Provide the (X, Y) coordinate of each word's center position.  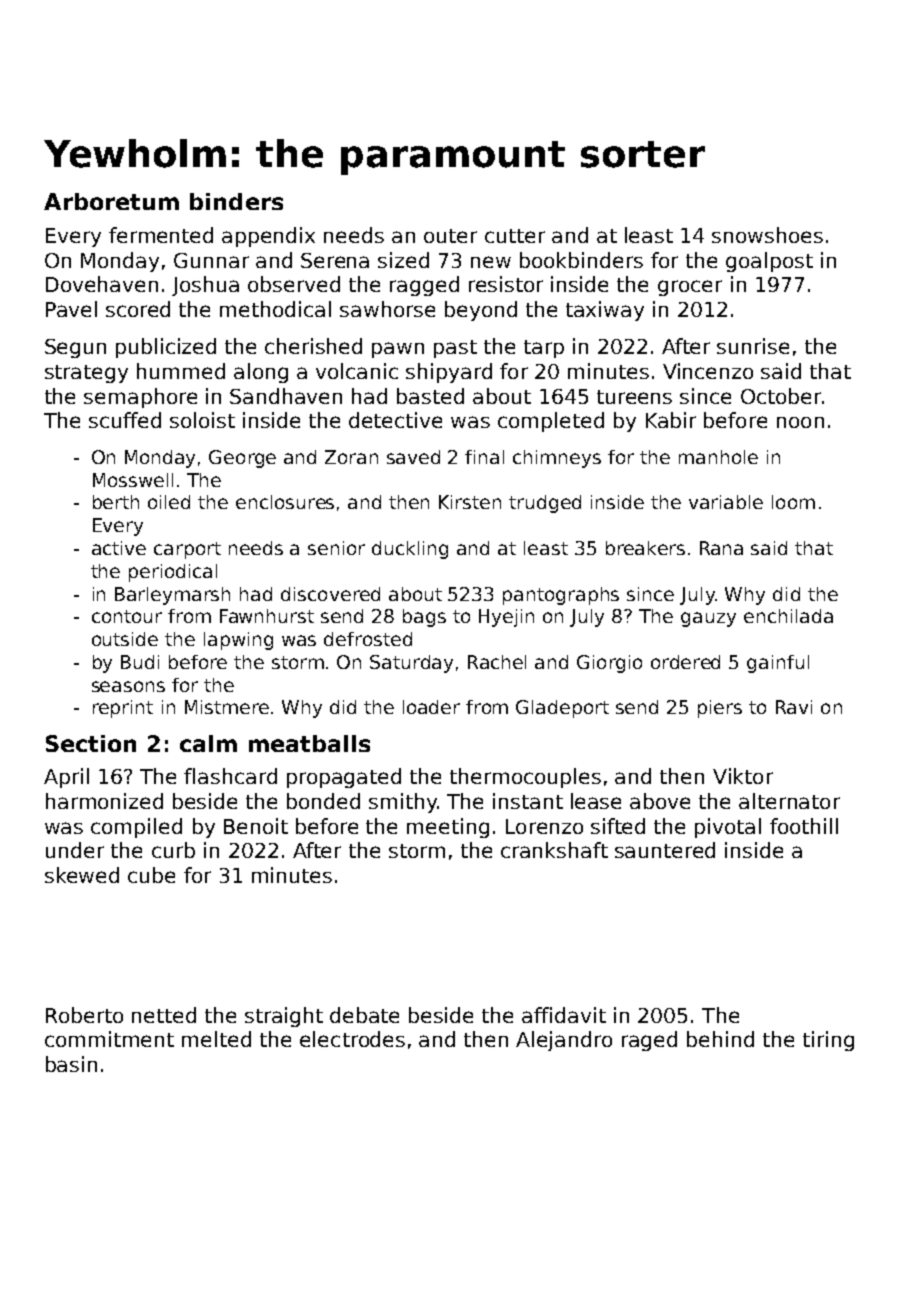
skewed (82, 875)
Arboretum (111, 201)
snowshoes (767, 235)
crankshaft (554, 850)
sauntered (665, 850)
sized (403, 260)
